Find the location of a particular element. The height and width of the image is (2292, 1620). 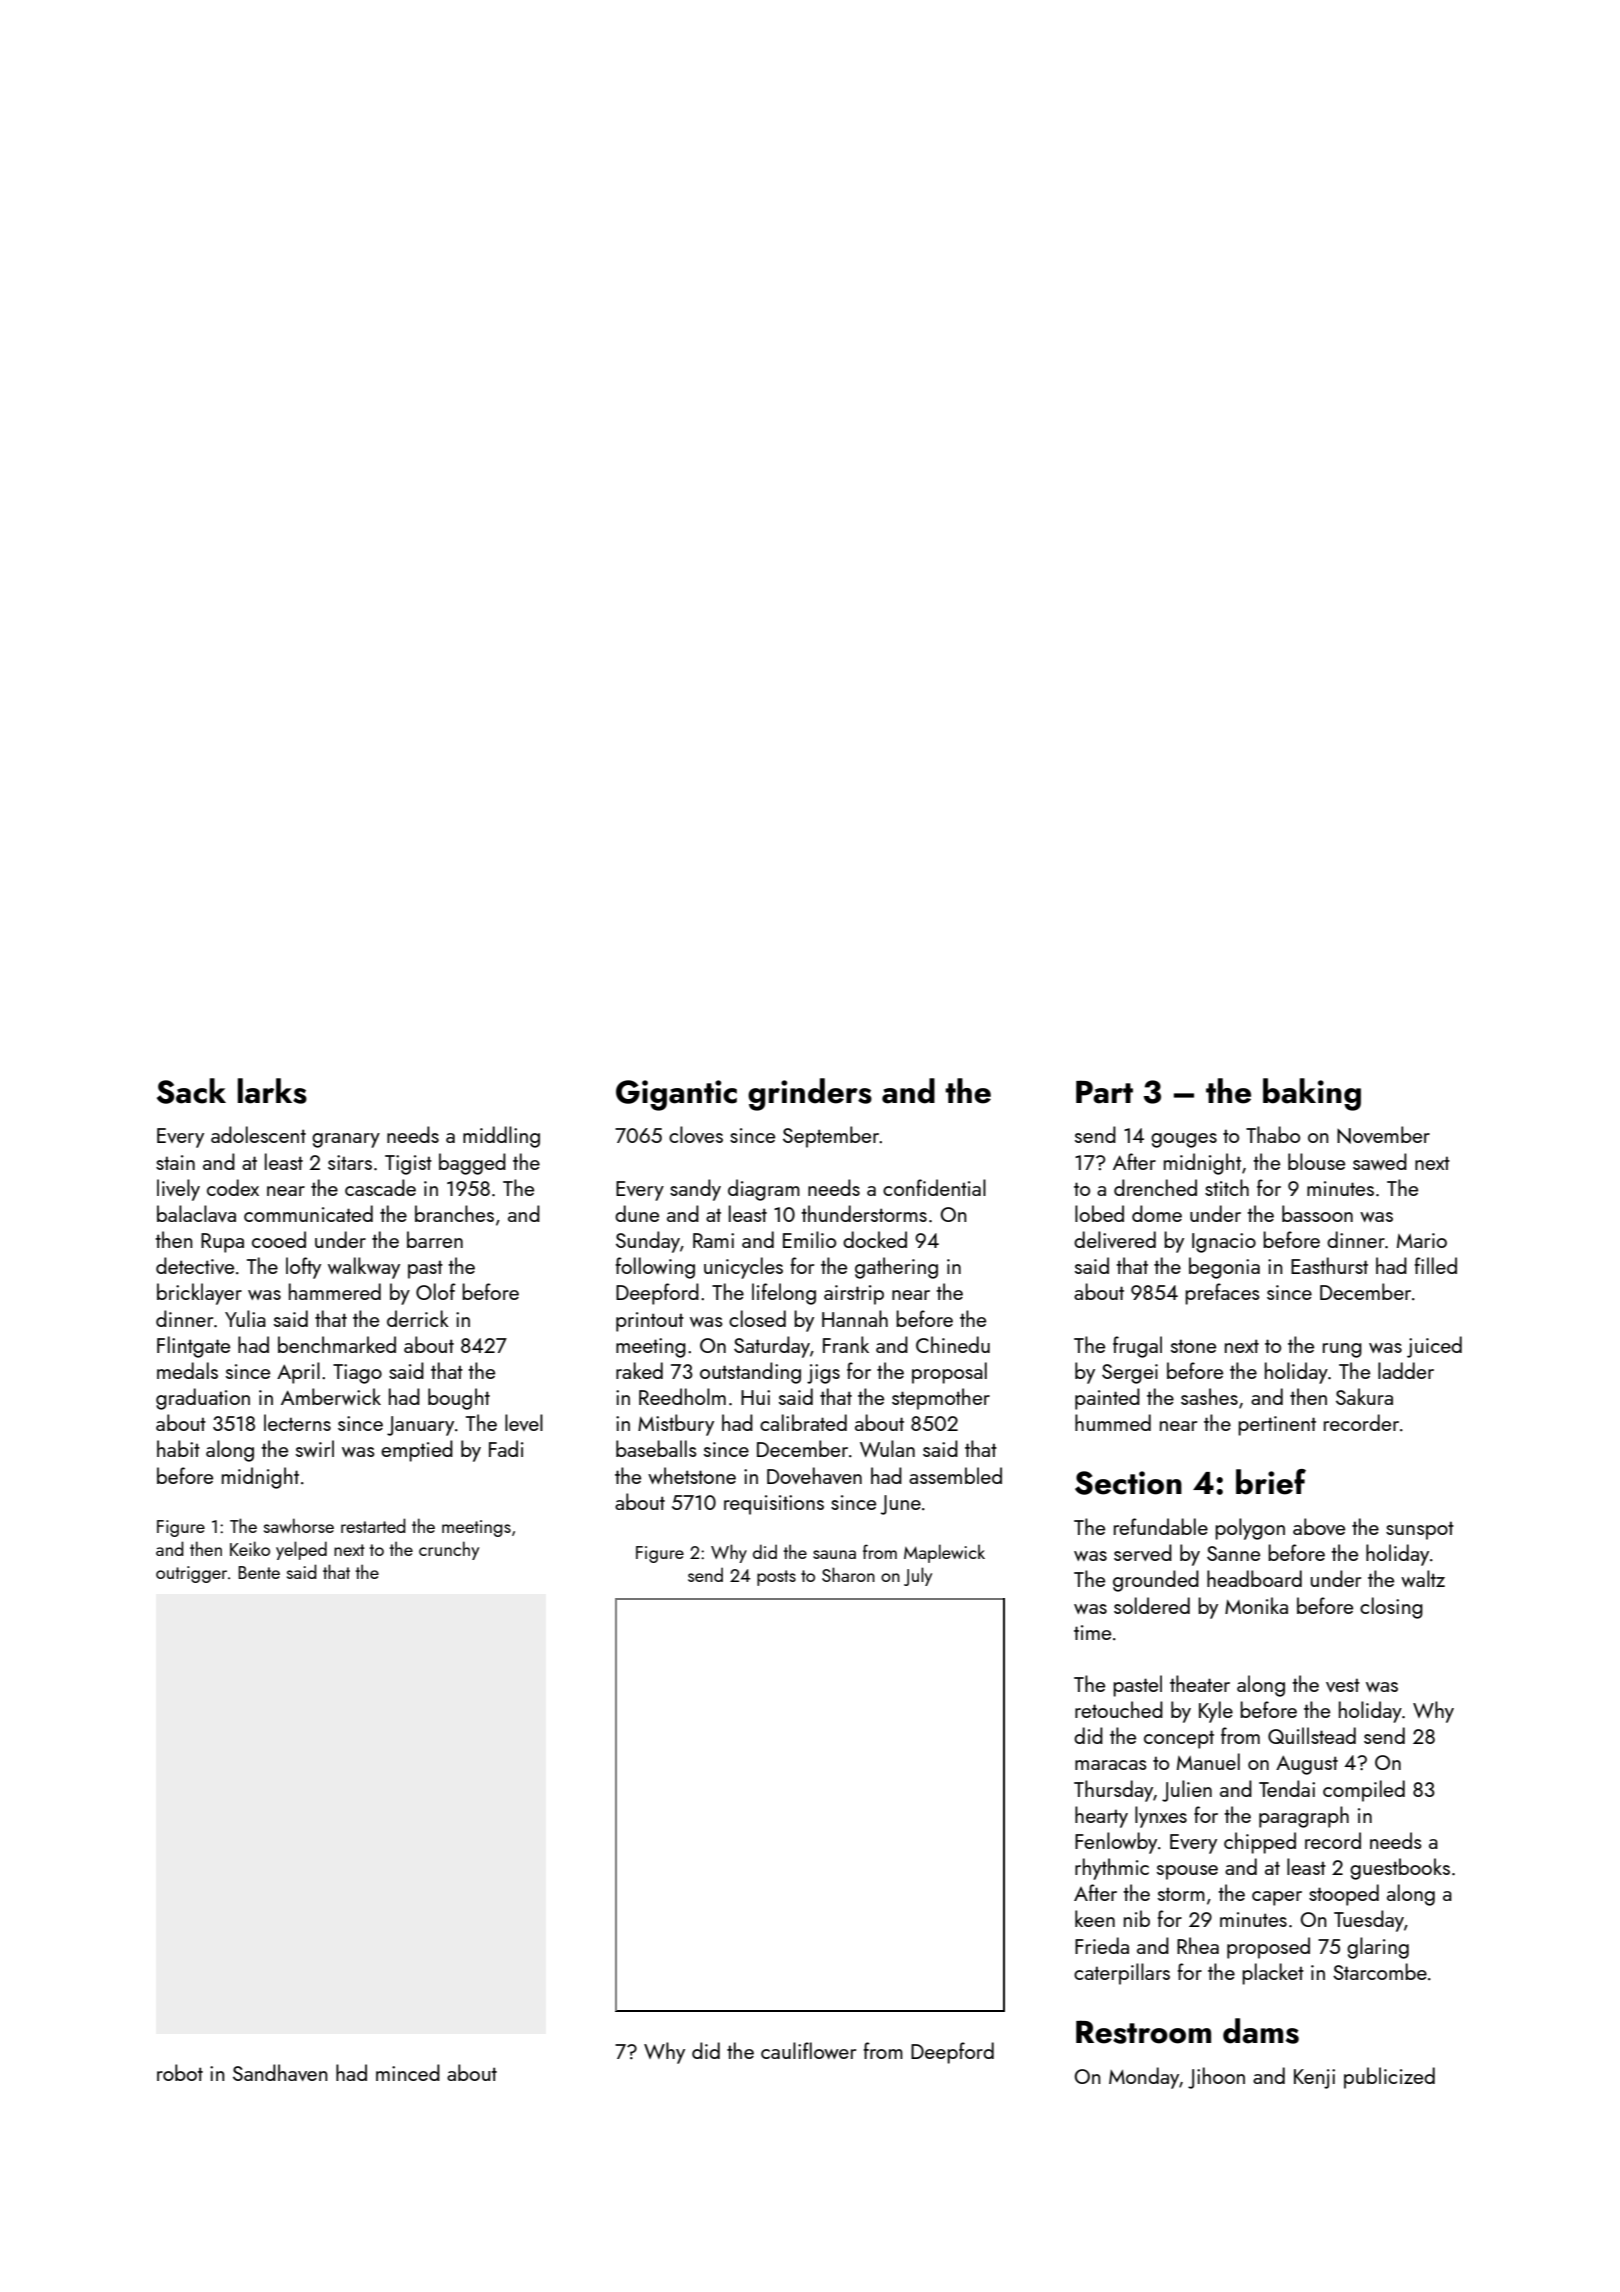

Saturday is located at coordinates (772, 1347).
